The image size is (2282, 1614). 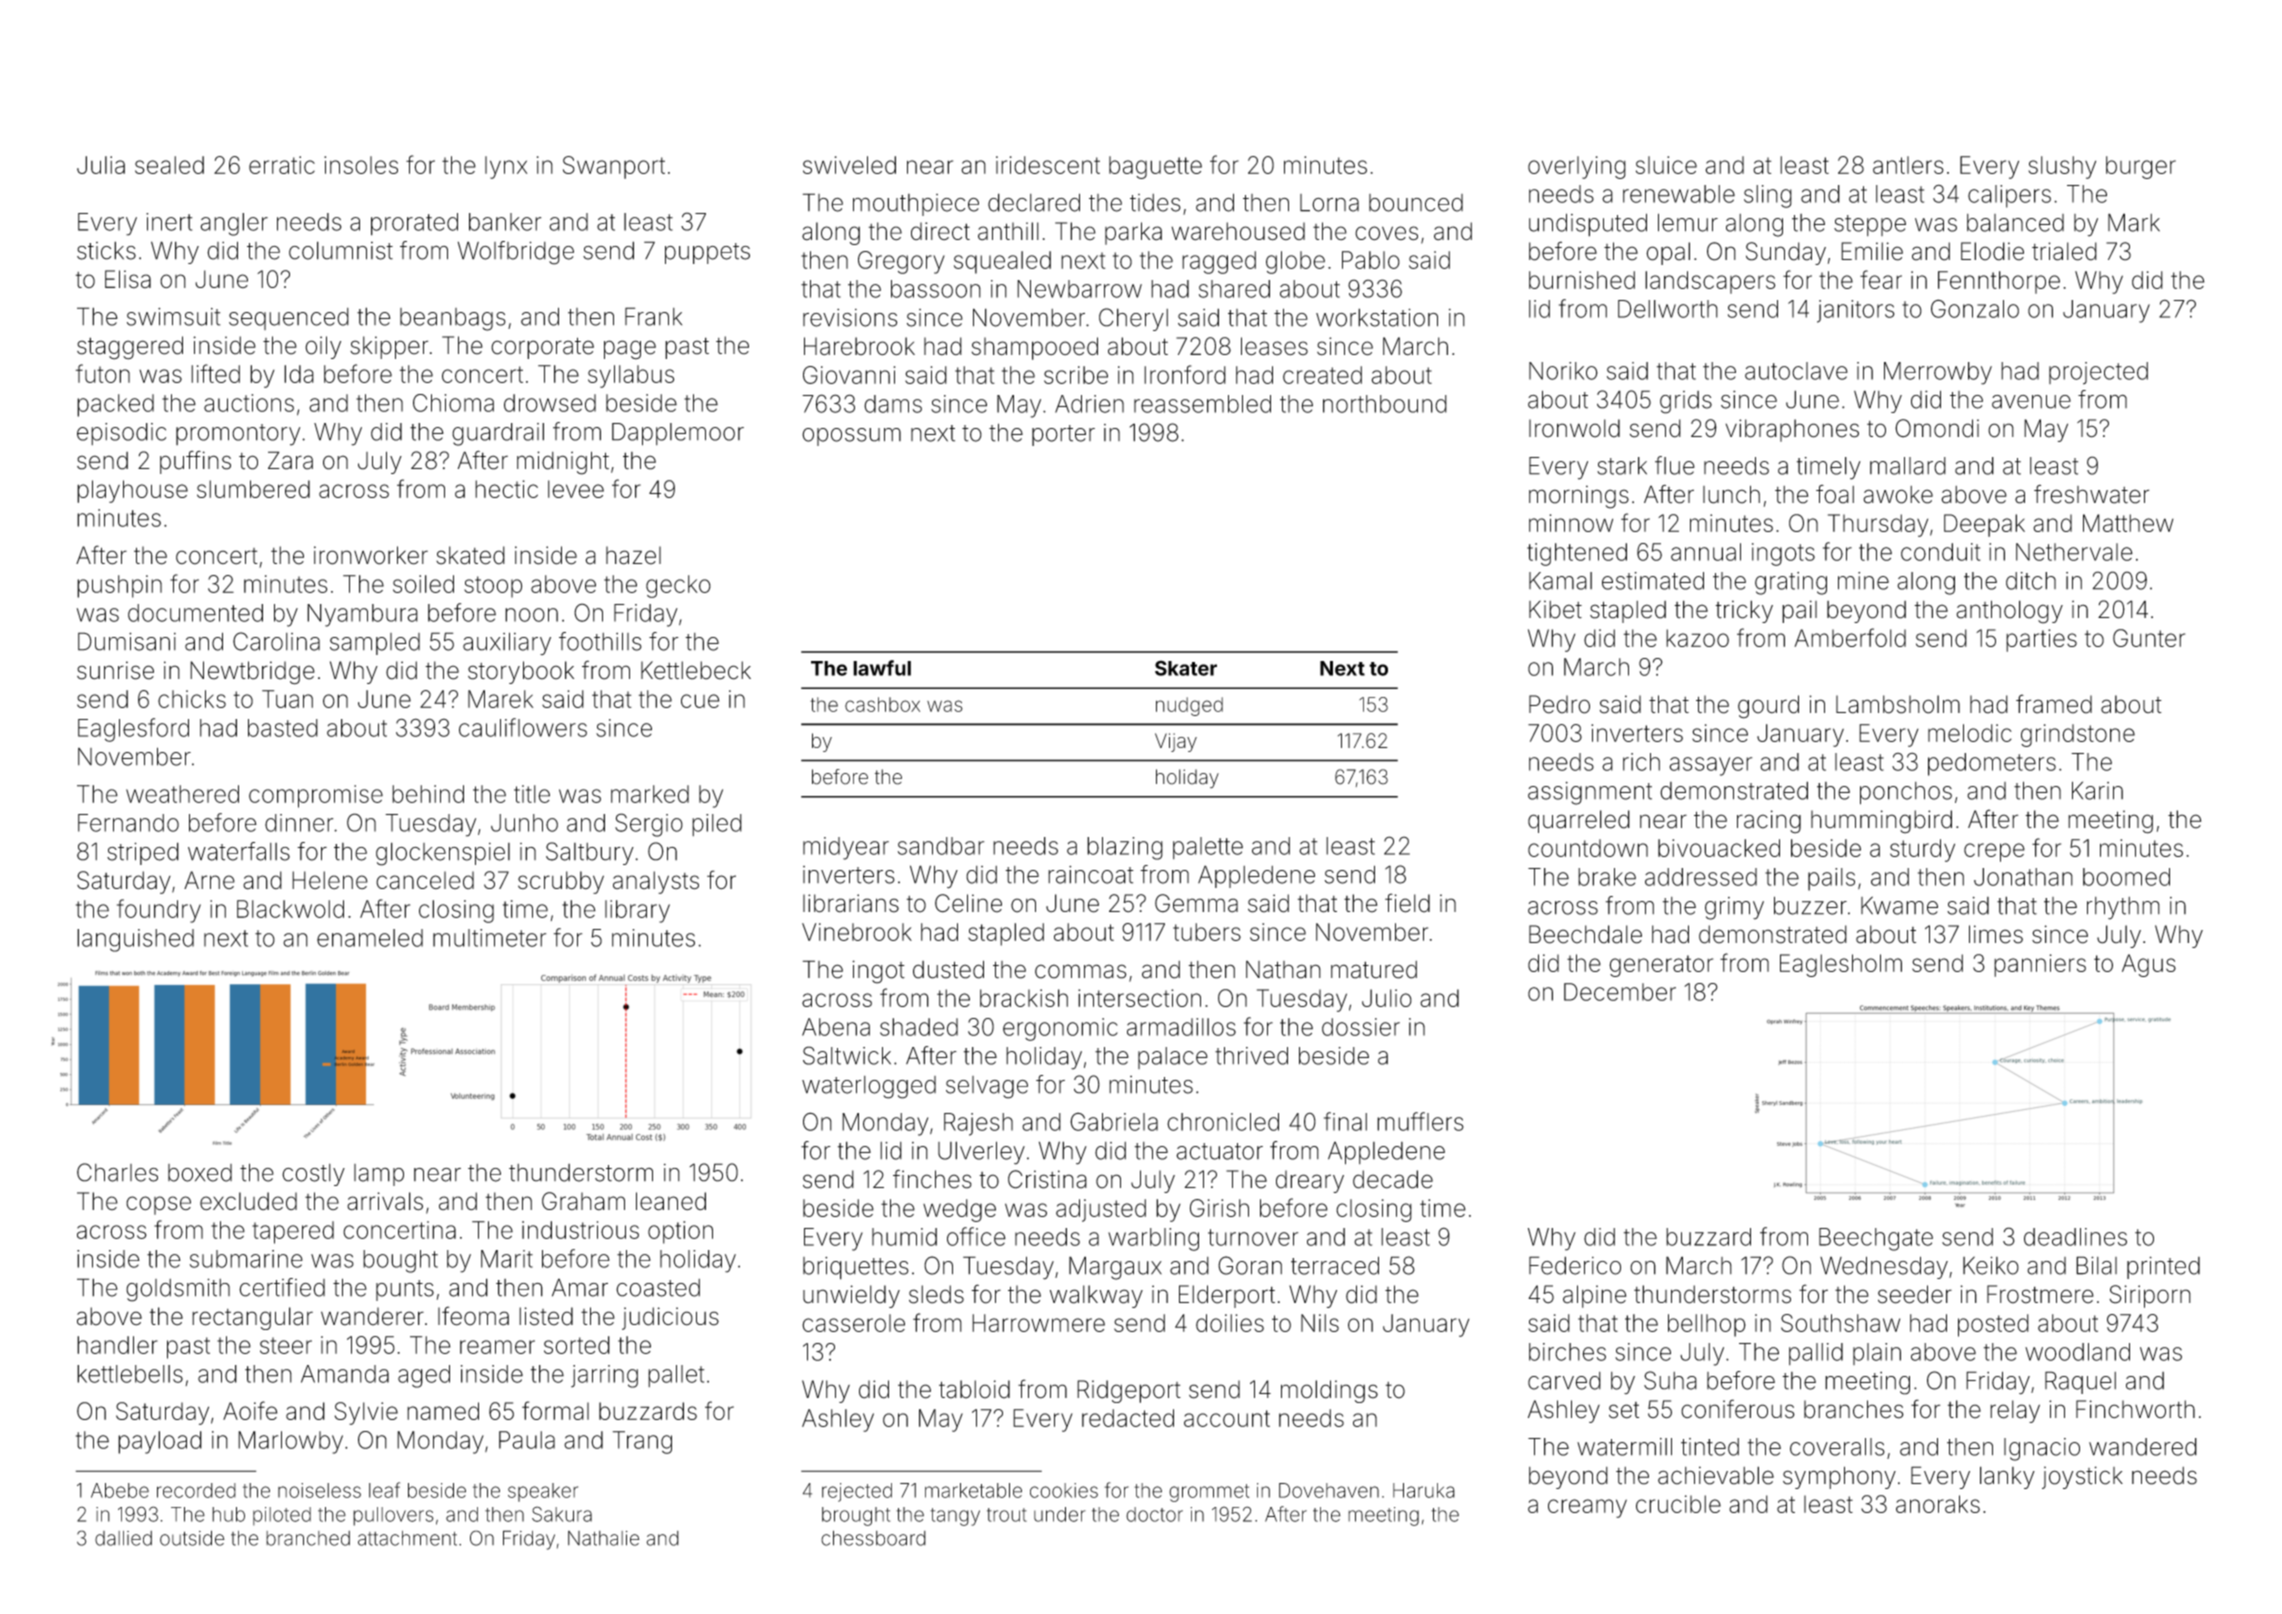 What do you see at coordinates (1329, 1490) in the document?
I see `Dovehaven` at bounding box center [1329, 1490].
